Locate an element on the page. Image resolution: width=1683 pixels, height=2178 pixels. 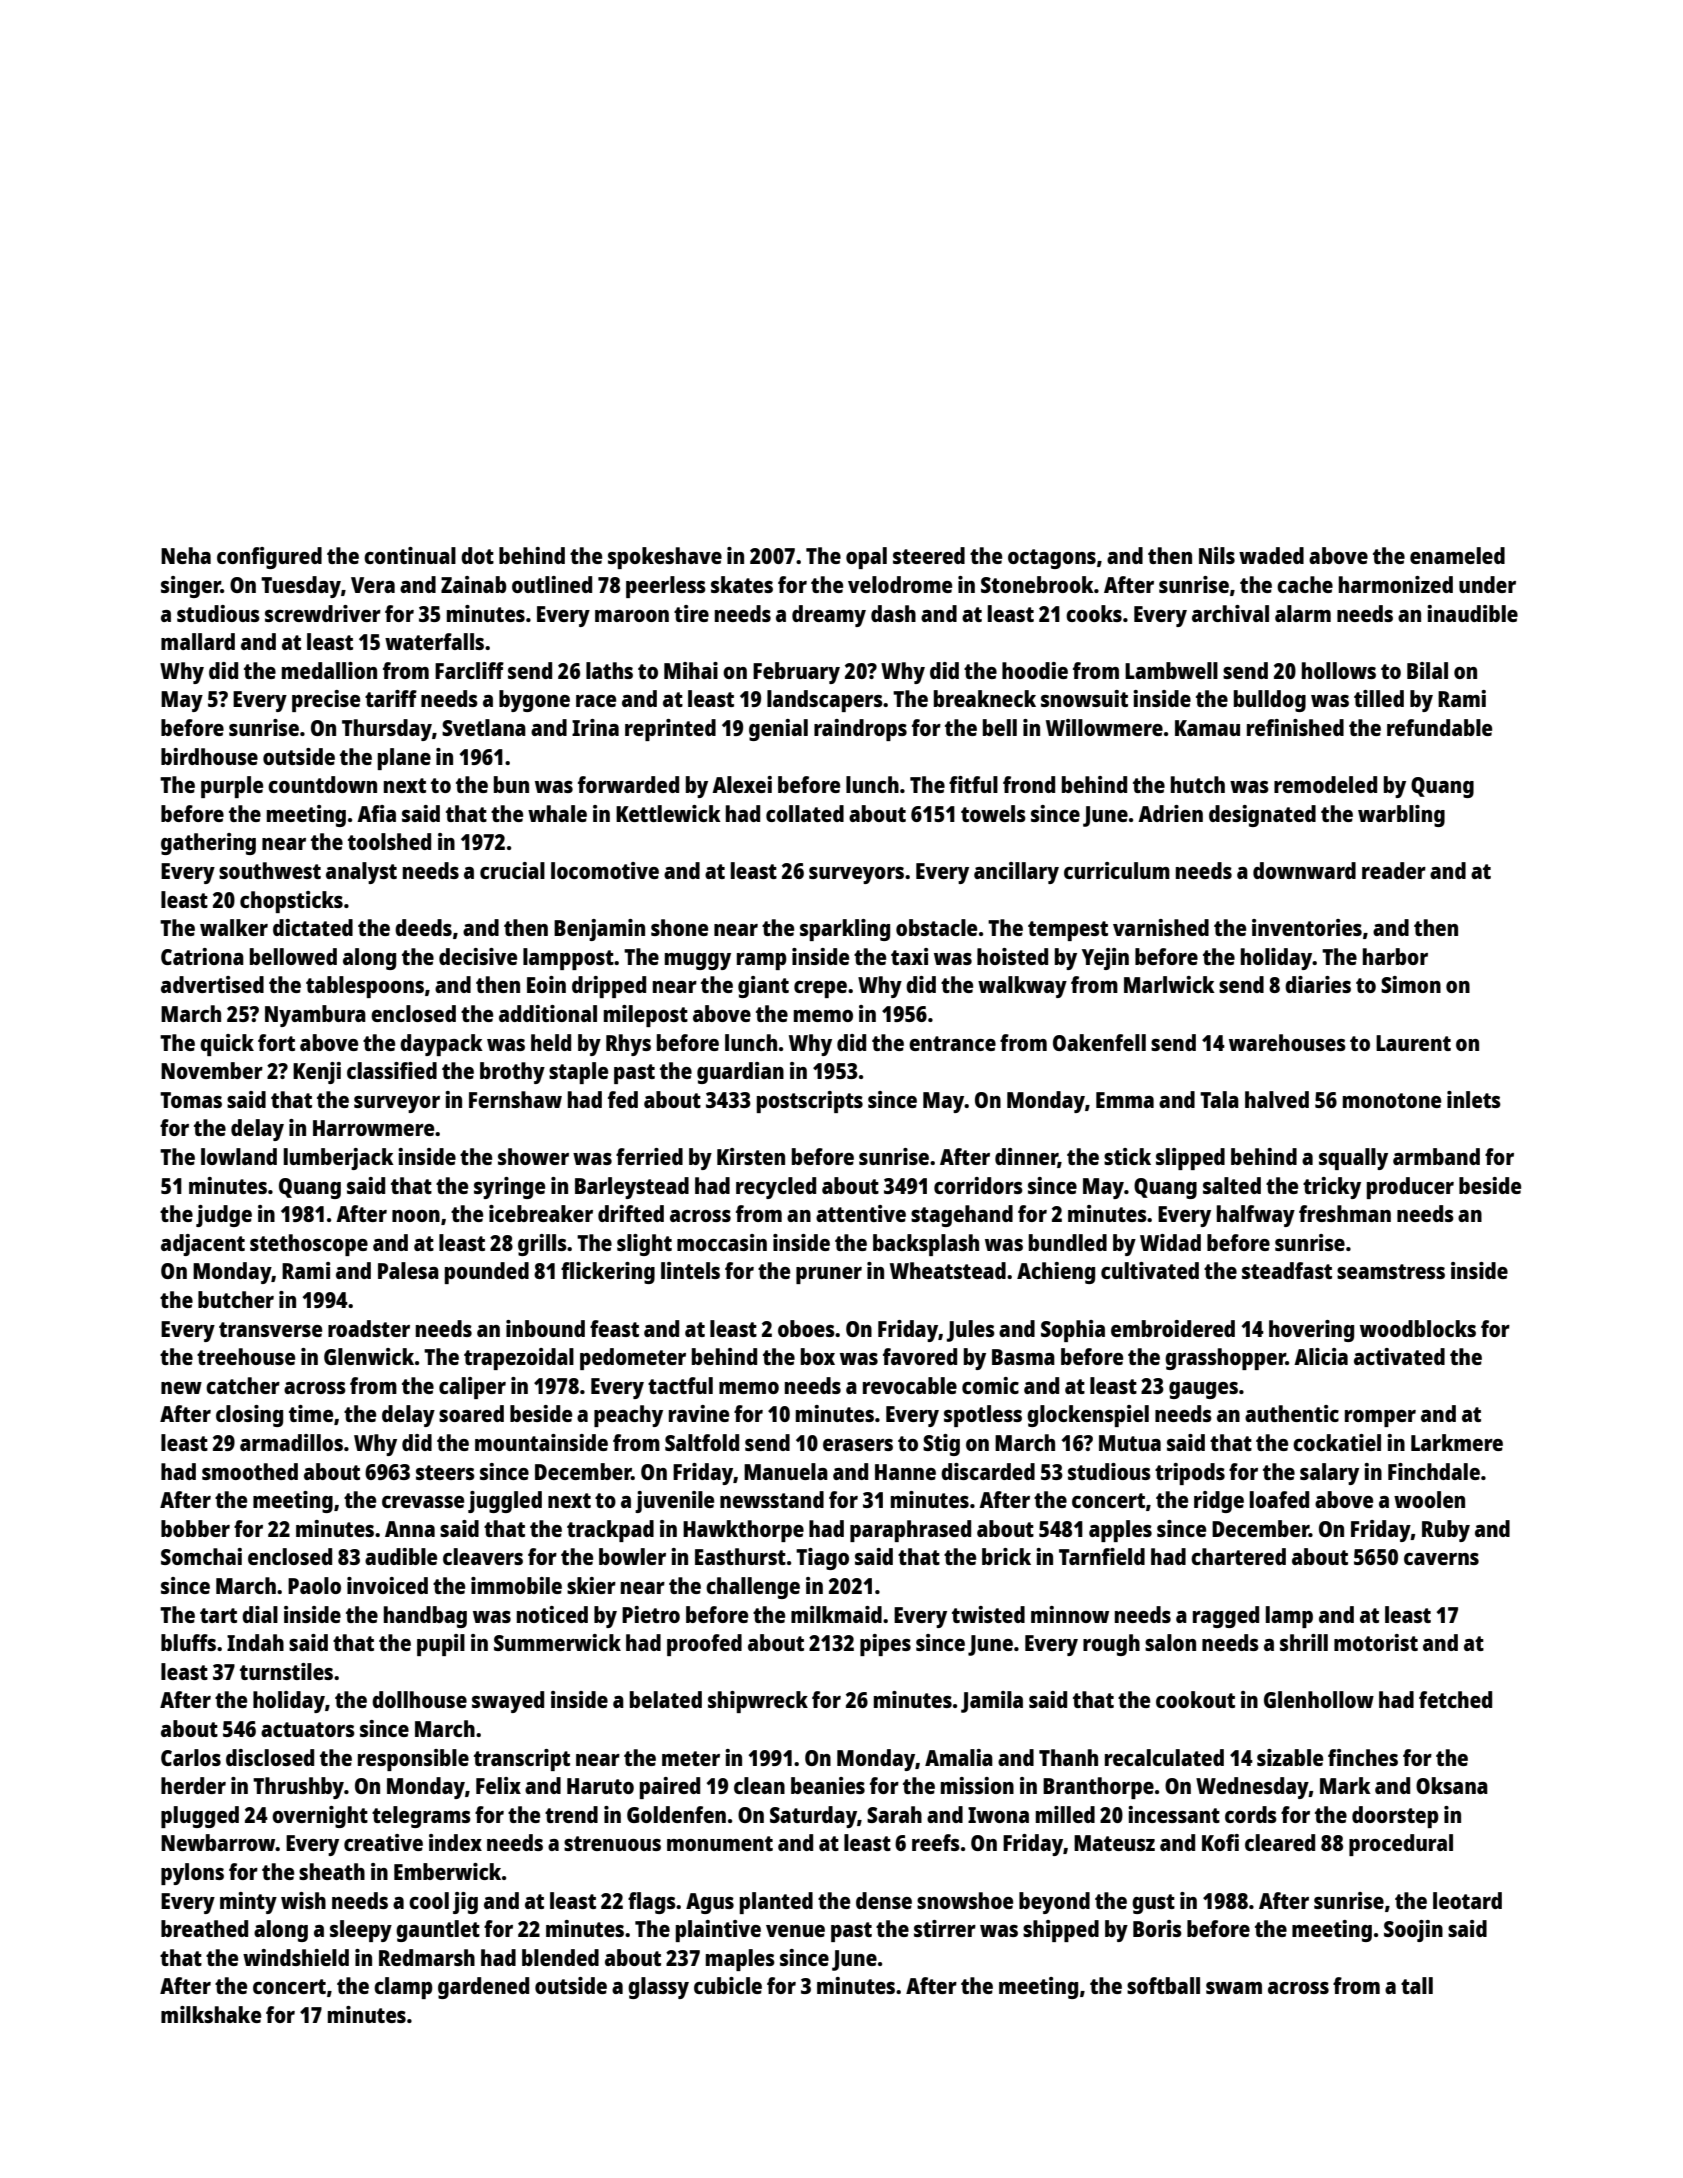
softball is located at coordinates (1163, 1985).
